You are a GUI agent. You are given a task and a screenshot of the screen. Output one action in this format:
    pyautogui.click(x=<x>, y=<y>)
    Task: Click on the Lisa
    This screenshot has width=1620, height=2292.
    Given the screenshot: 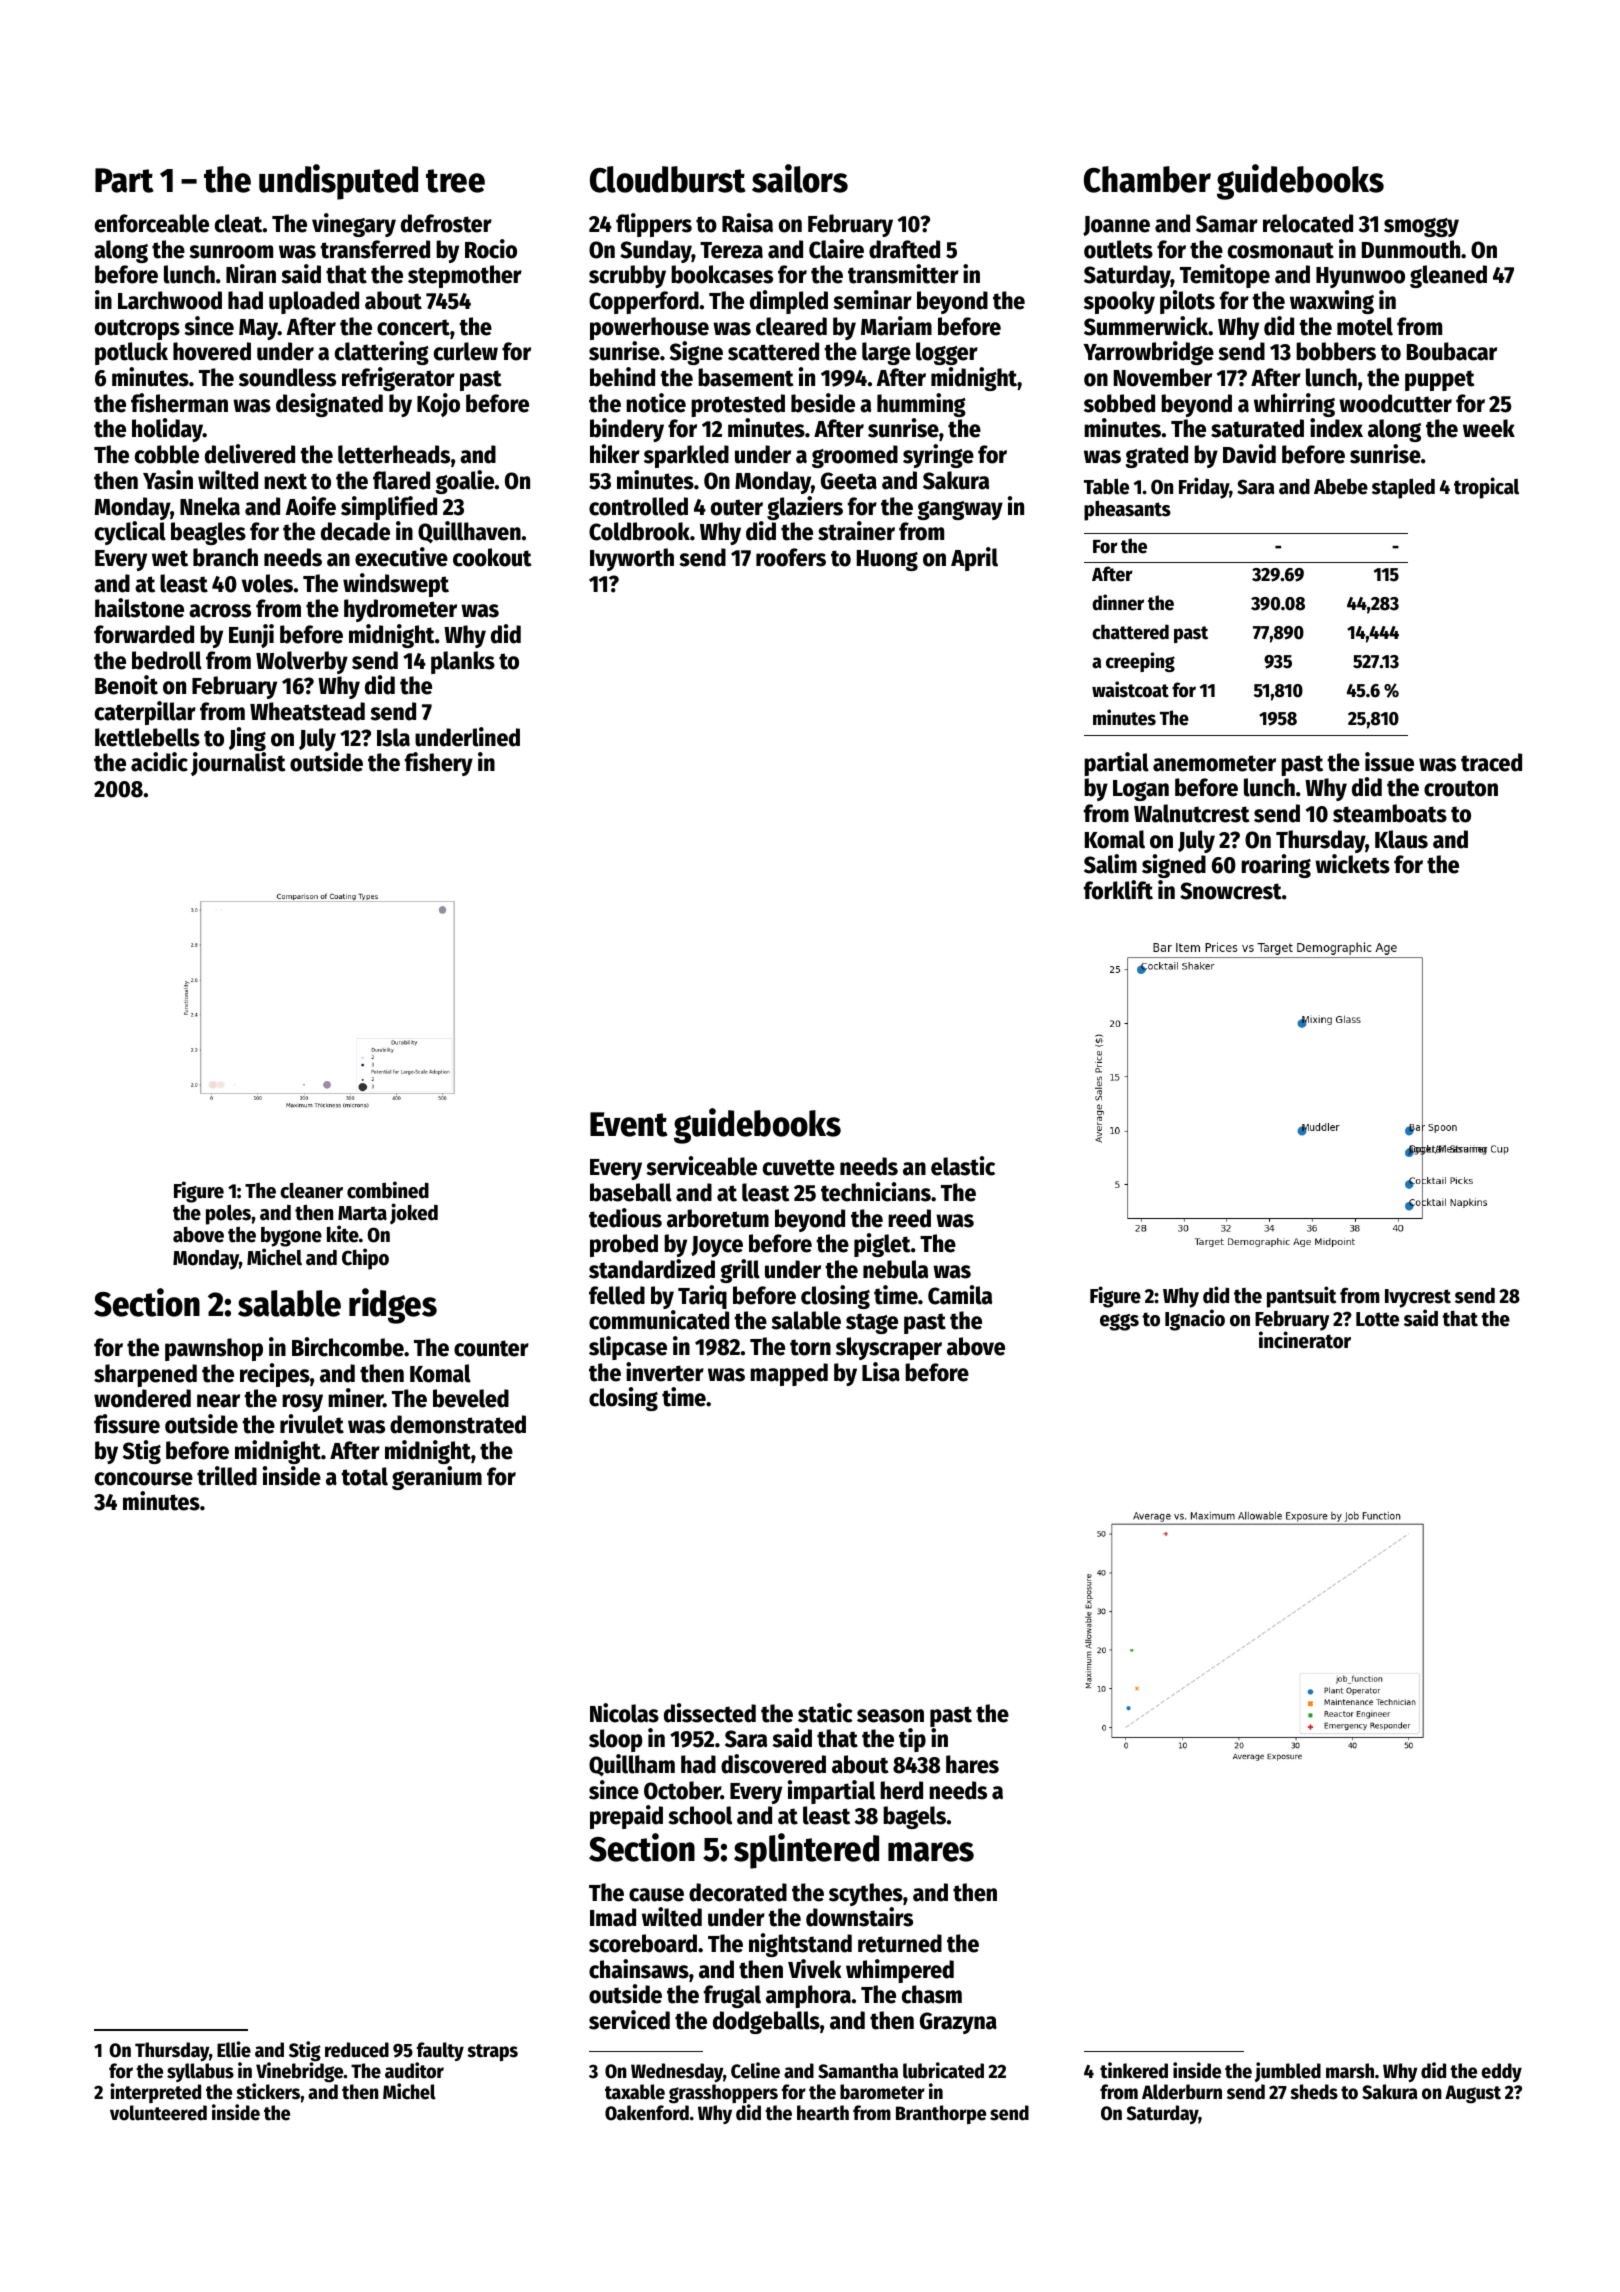 What is the action you would take?
    pyautogui.click(x=881, y=1372)
